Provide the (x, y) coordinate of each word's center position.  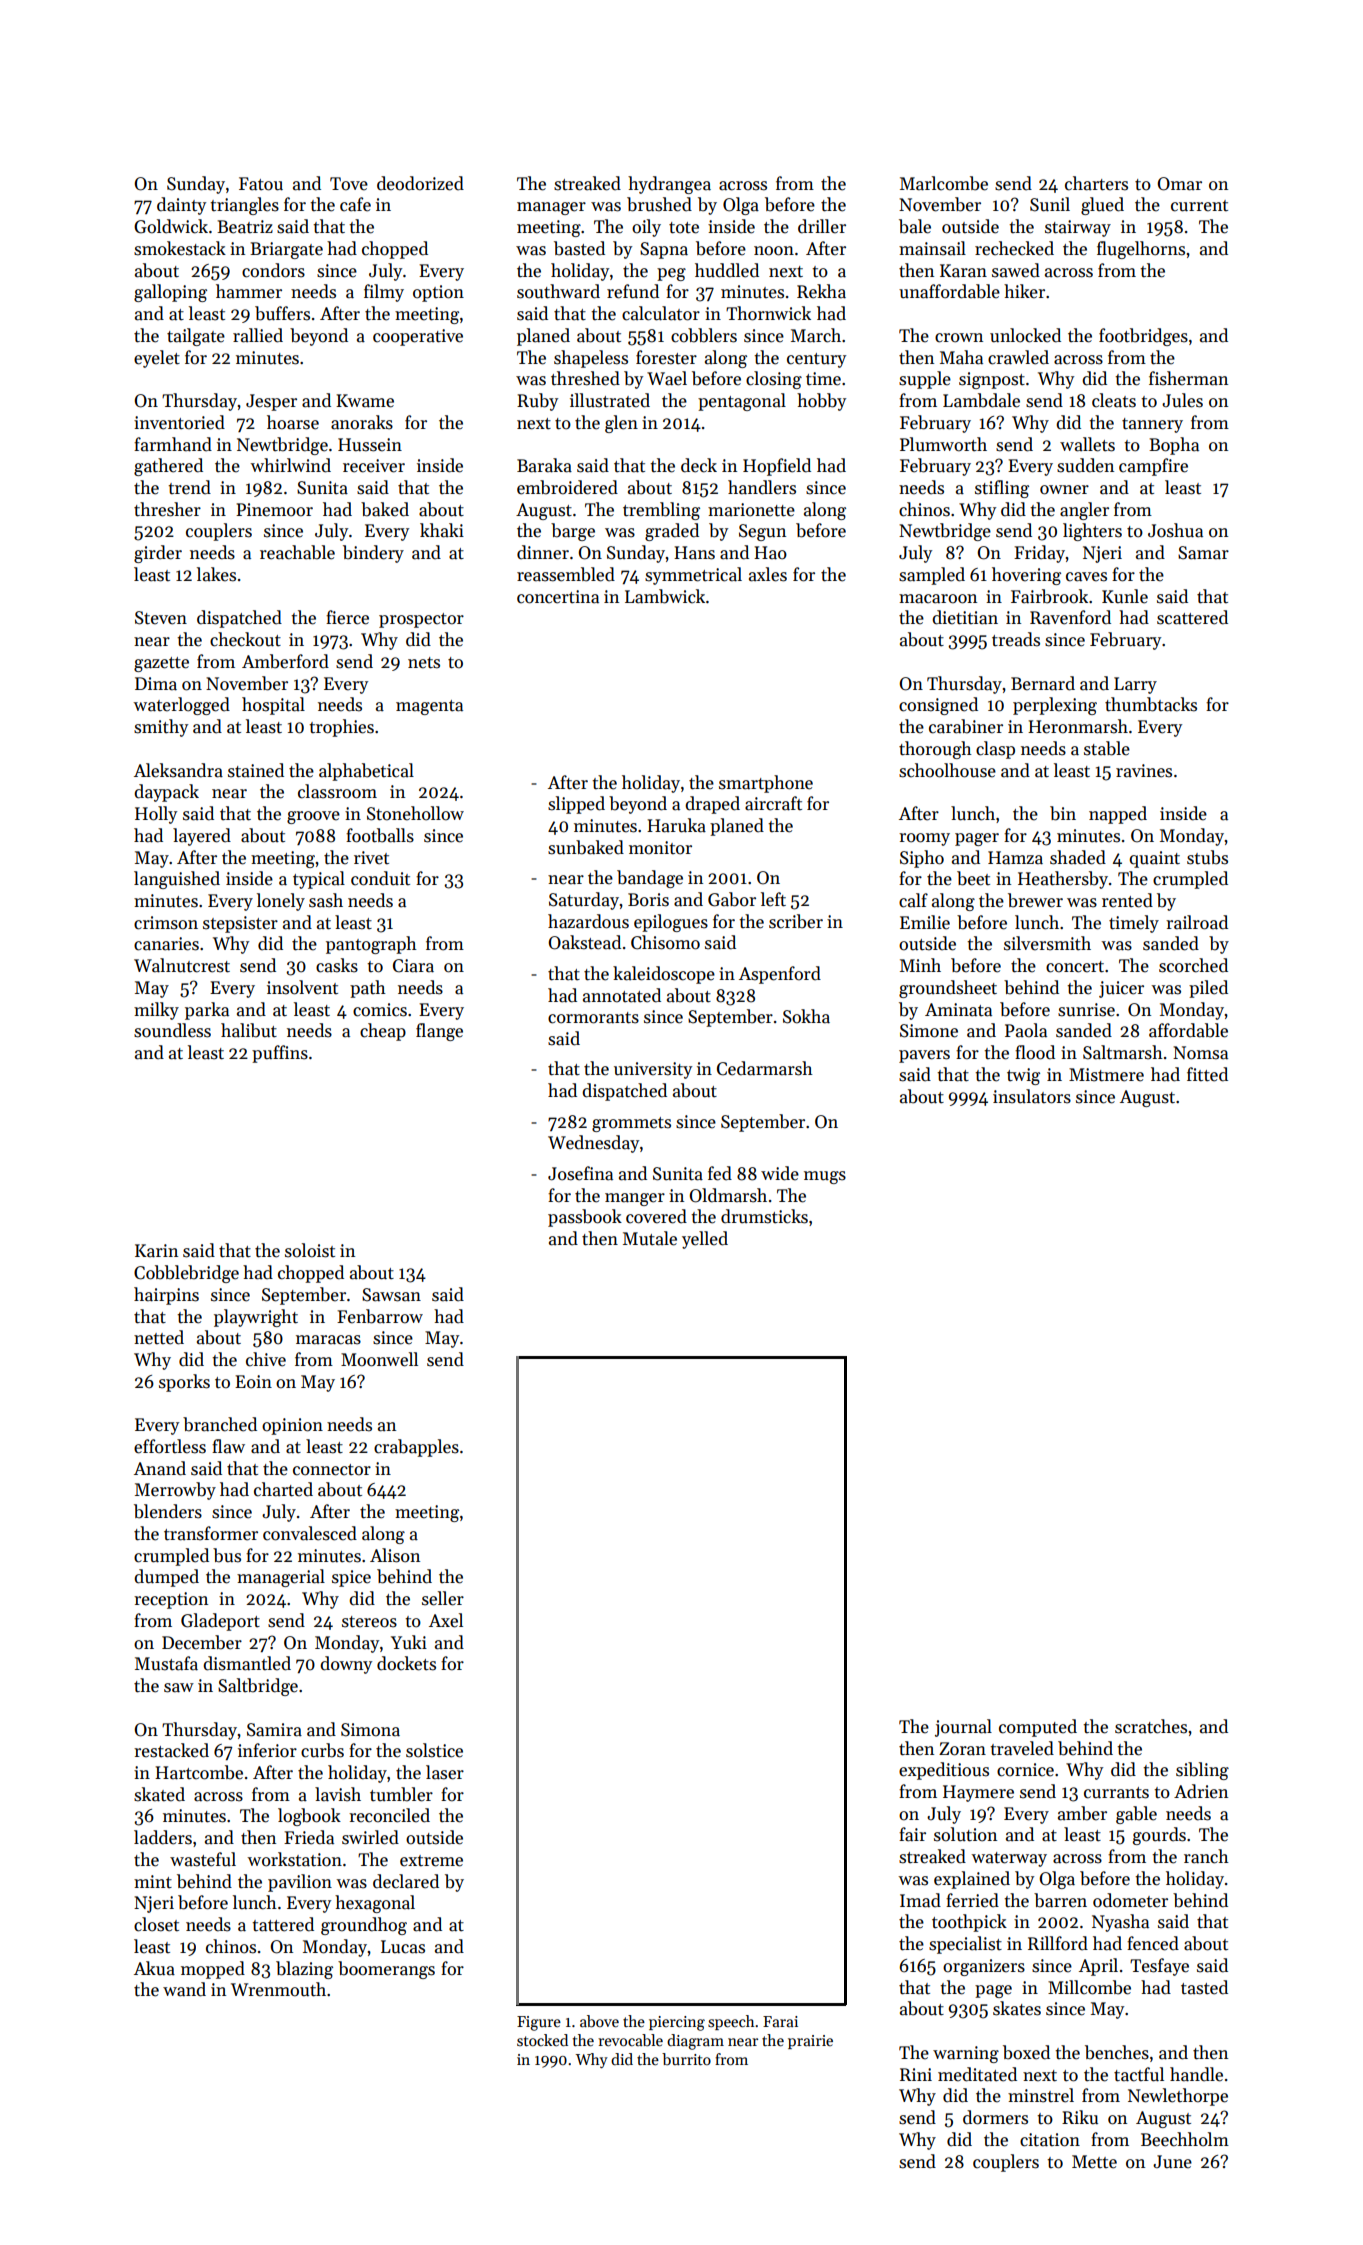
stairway (1078, 228)
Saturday (584, 901)
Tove (349, 184)
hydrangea (669, 185)
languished (177, 880)
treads (1016, 639)
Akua (154, 1968)
